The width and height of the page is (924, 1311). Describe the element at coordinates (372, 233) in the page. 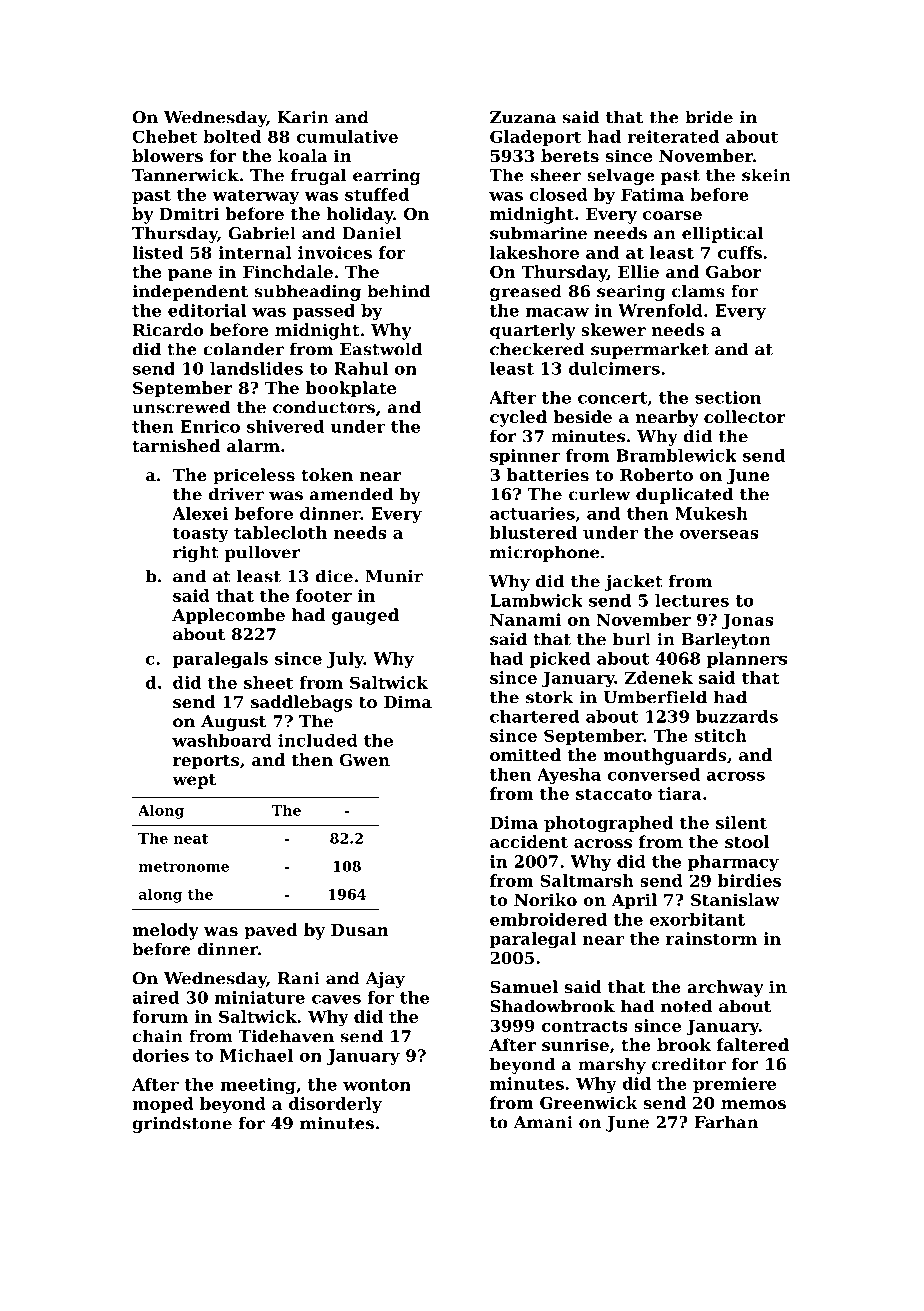

I see `Daniel` at that location.
